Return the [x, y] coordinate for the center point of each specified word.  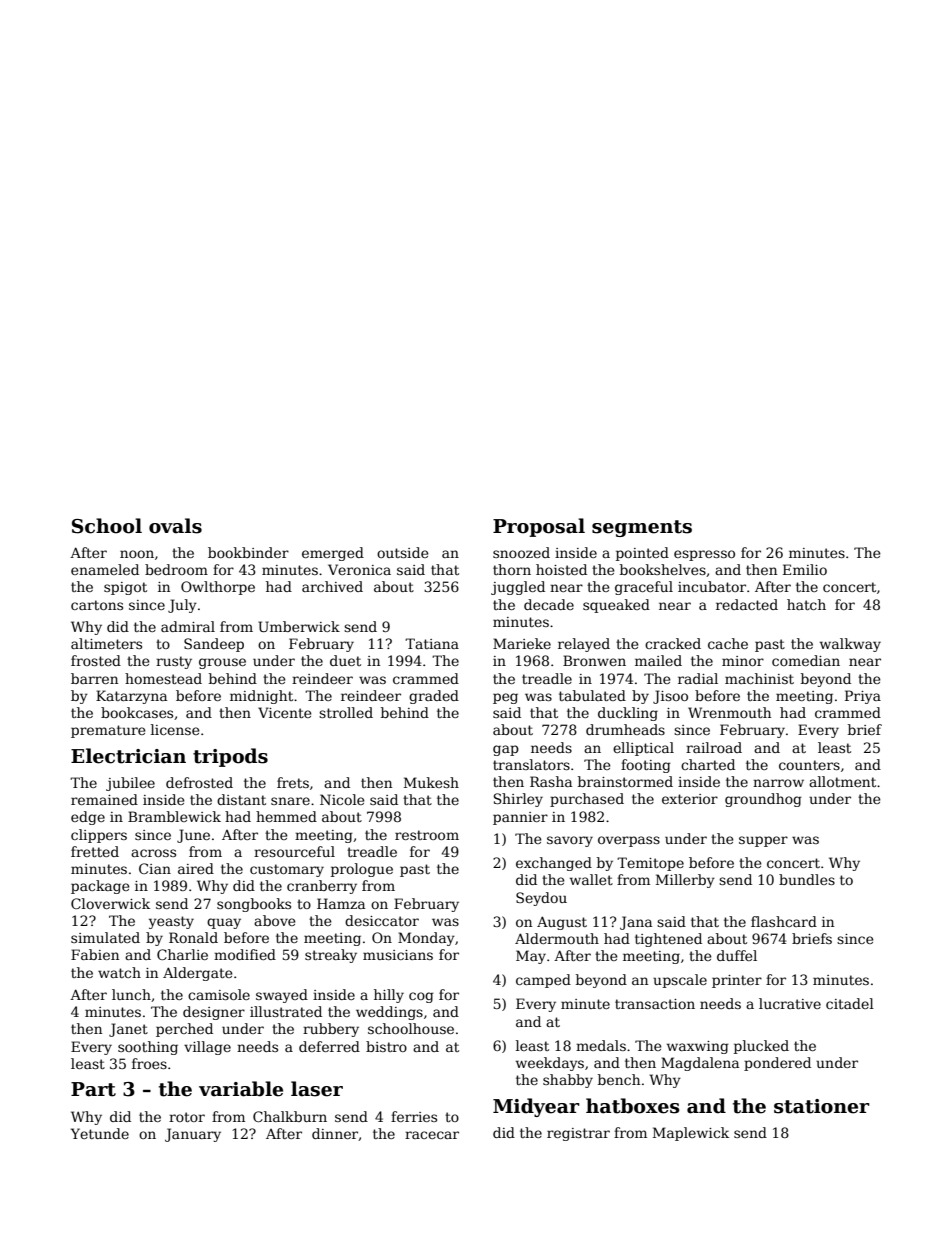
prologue [362, 870]
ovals [175, 526]
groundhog [763, 800]
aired [196, 868]
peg [505, 698]
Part [93, 1089]
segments [642, 528]
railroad [714, 747]
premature [108, 731]
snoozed [521, 552]
